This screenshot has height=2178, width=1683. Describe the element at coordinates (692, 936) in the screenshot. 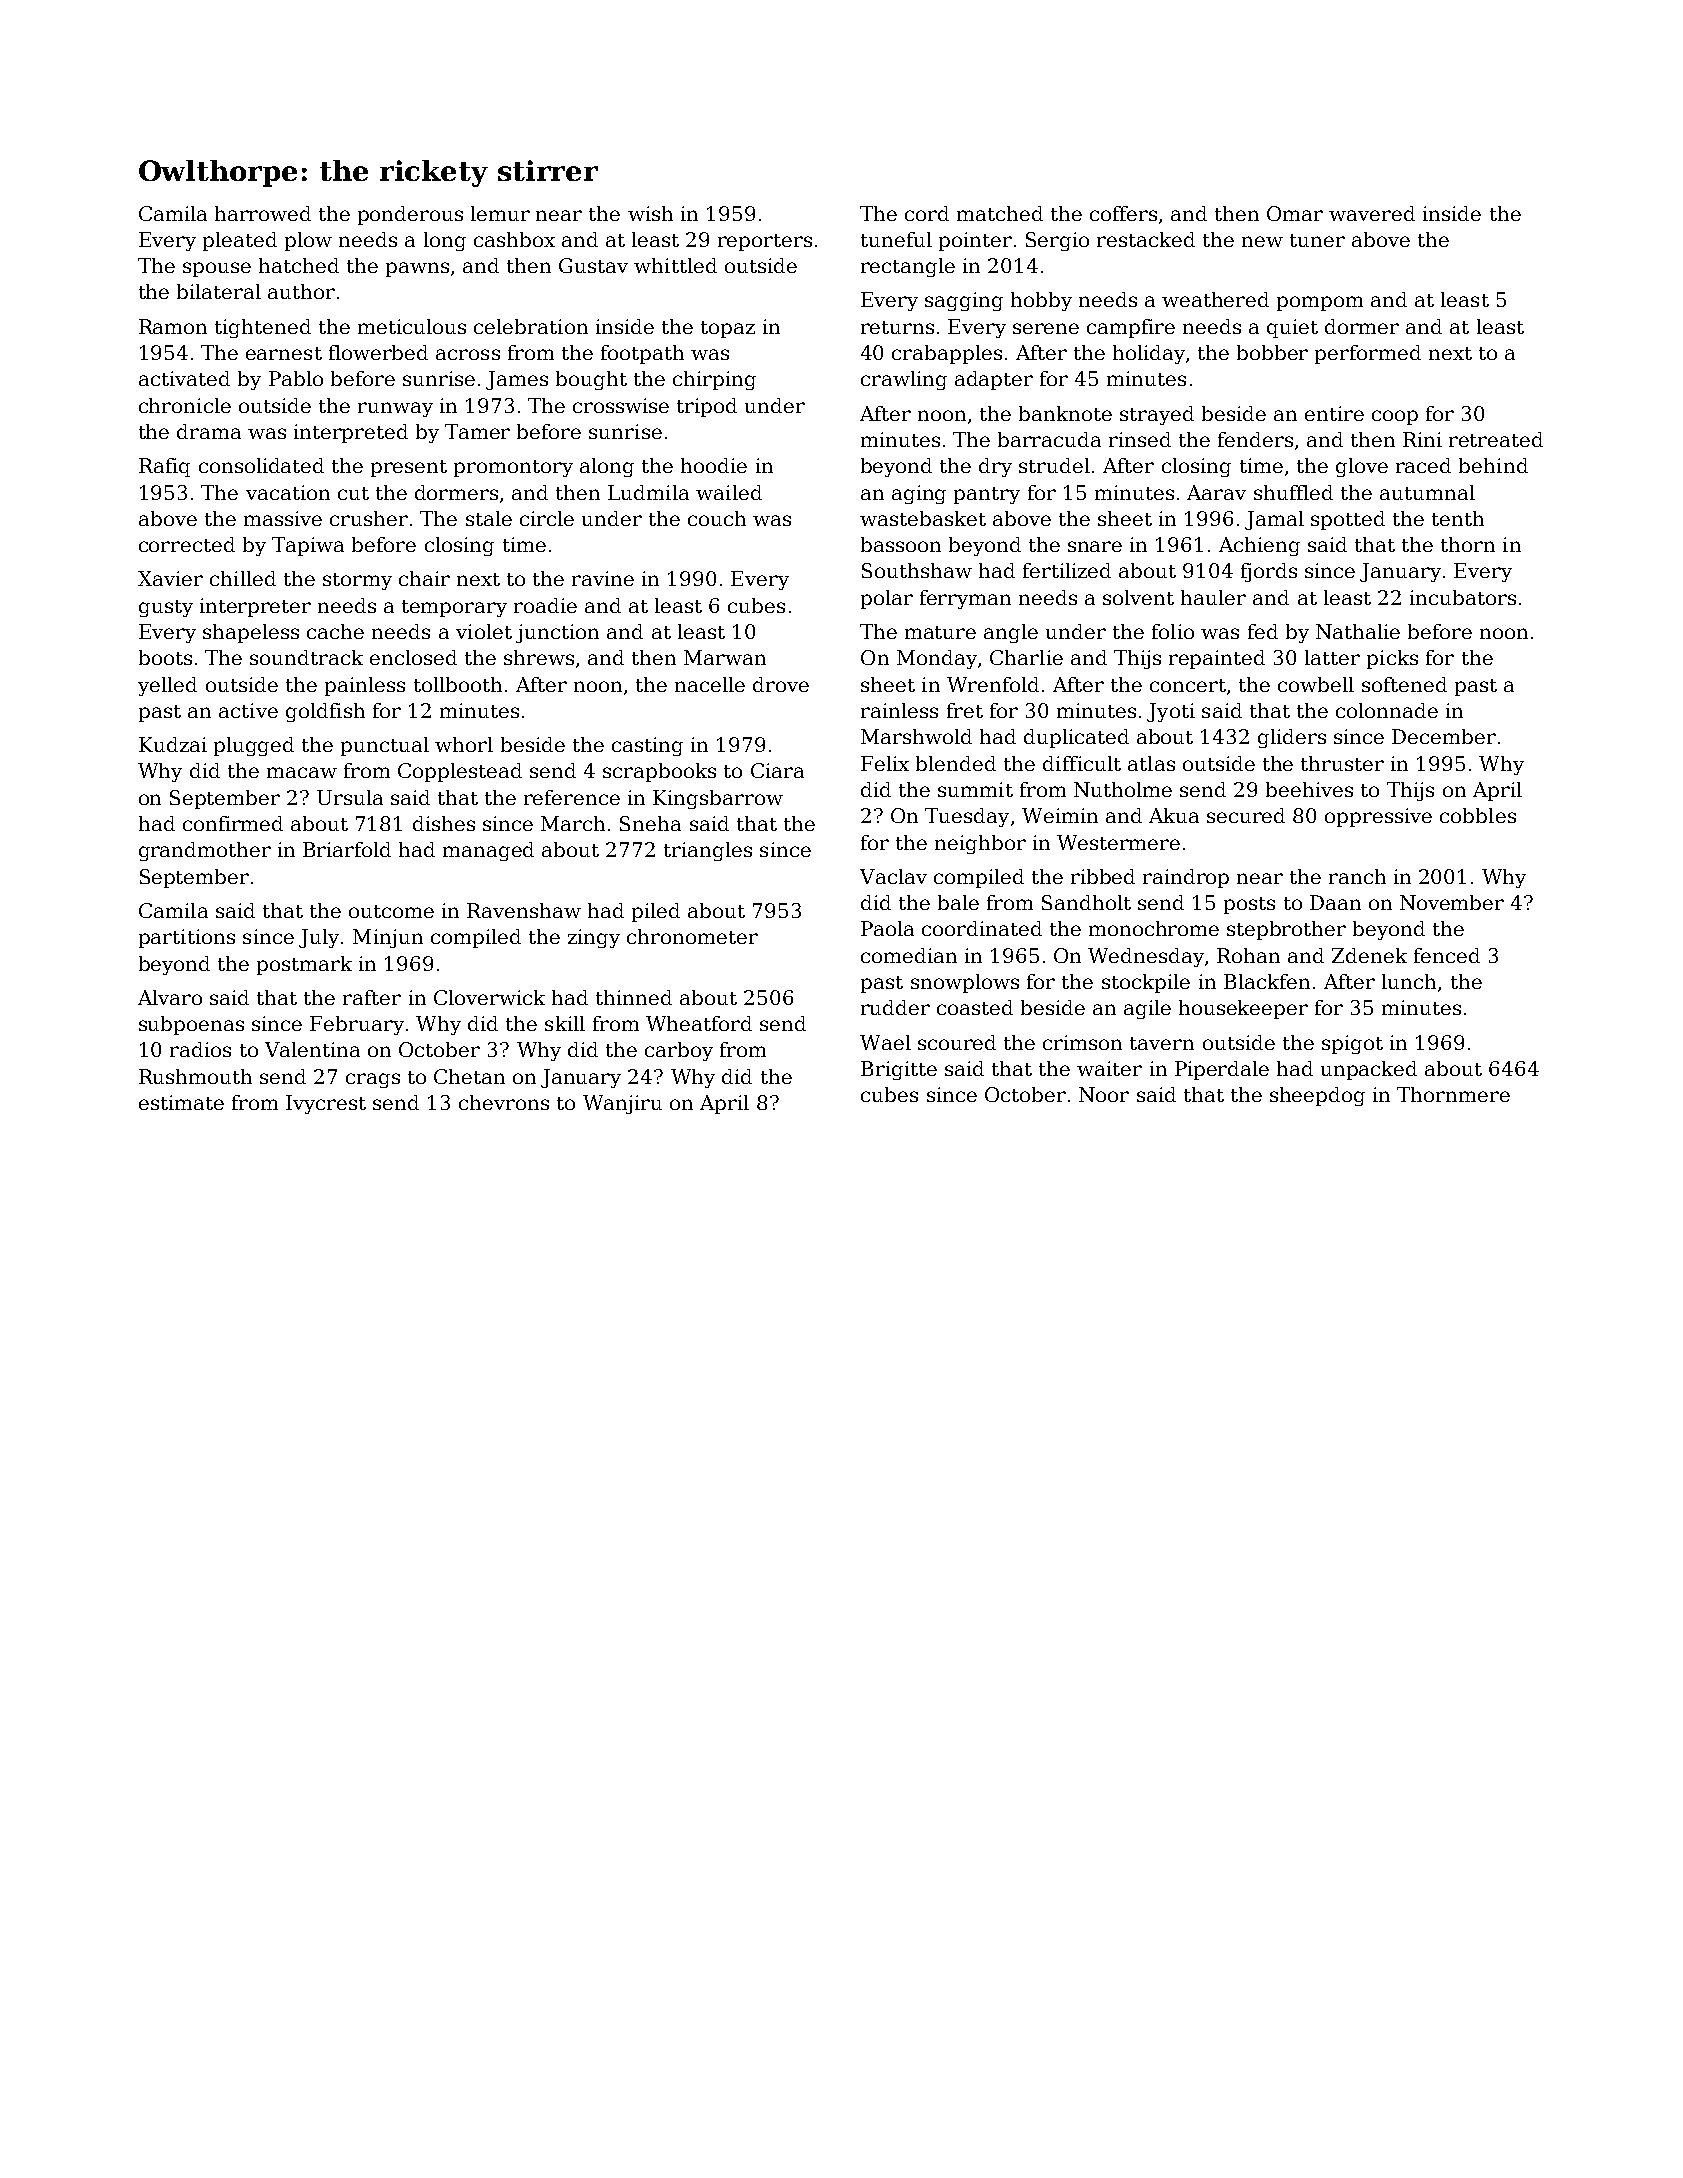

I see `chronometer` at that location.
